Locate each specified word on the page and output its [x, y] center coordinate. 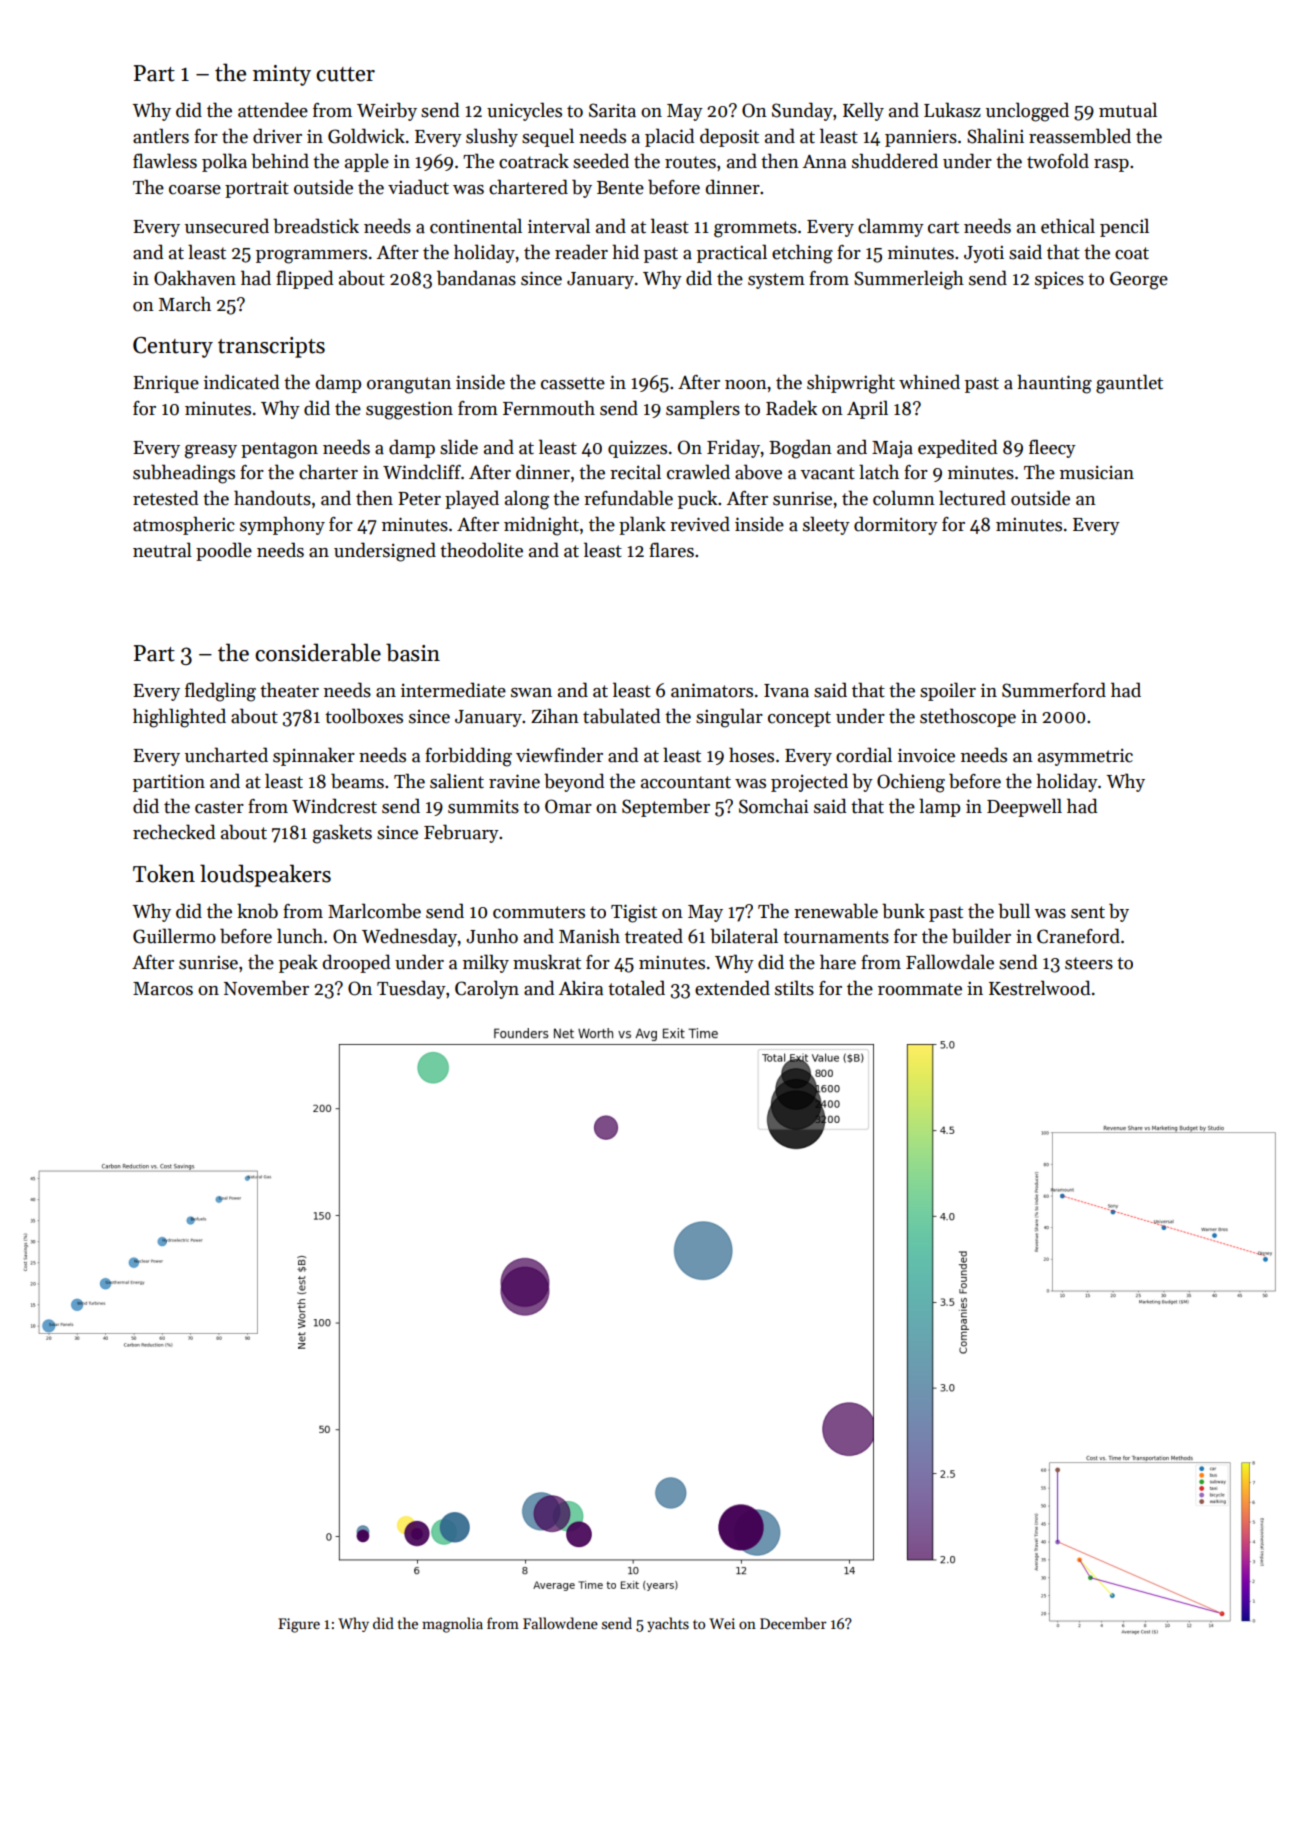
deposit [729, 137]
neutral [162, 550]
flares [671, 550]
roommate [920, 989]
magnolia [452, 1625]
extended [732, 988]
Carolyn [487, 989]
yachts [668, 1624]
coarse [195, 190]
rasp [1111, 165]
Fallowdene [560, 1623]
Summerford [1054, 690]
